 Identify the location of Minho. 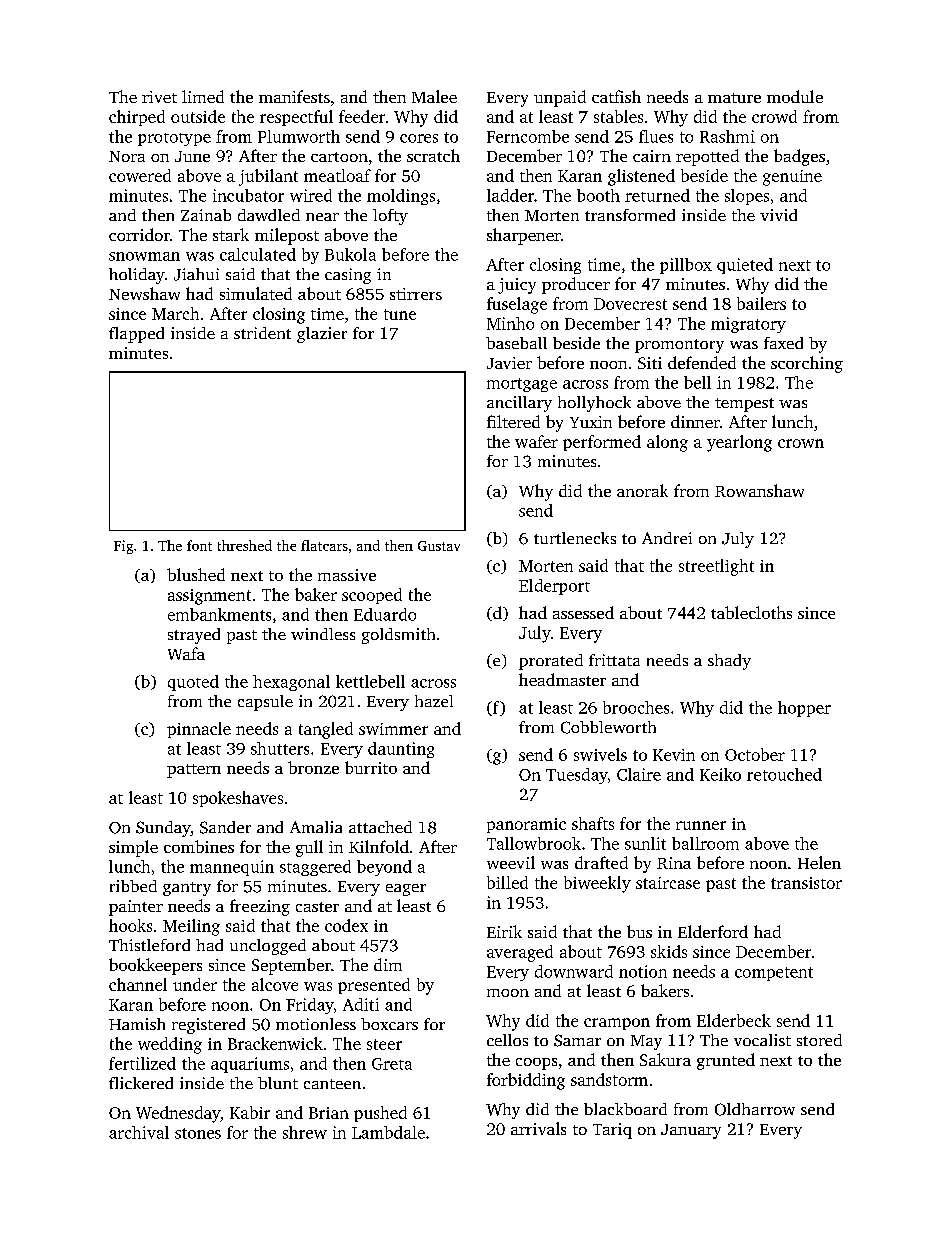
(510, 323).
